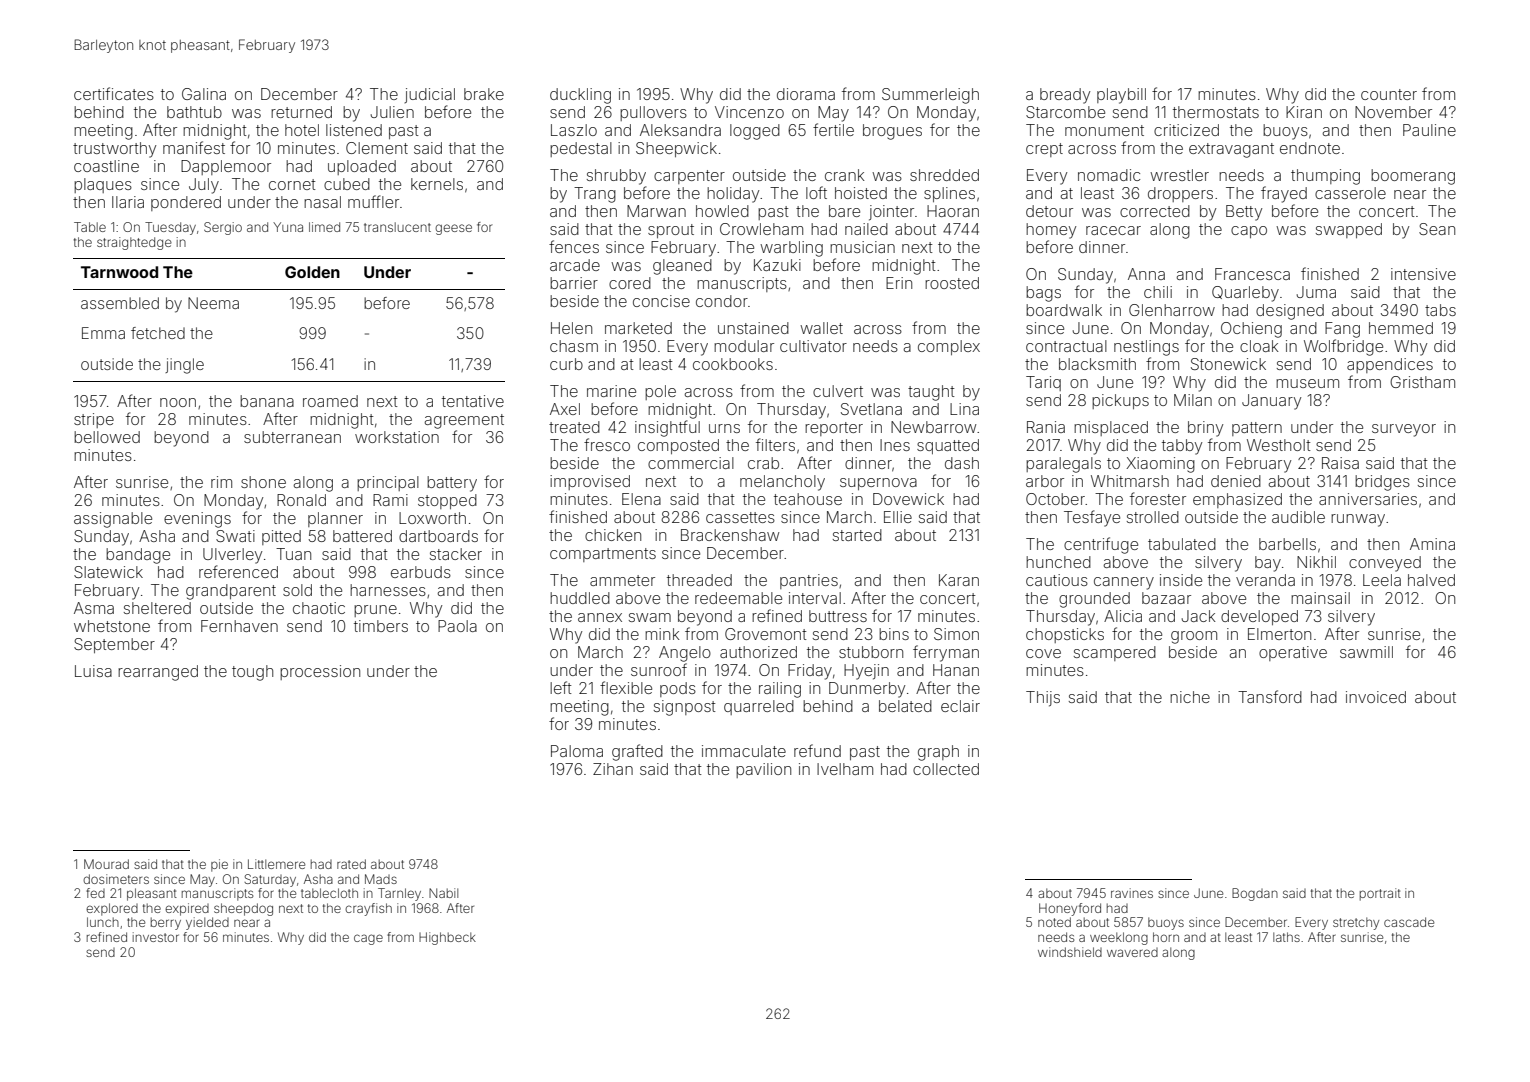  Describe the element at coordinates (351, 864) in the screenshot. I see `rated` at that location.
